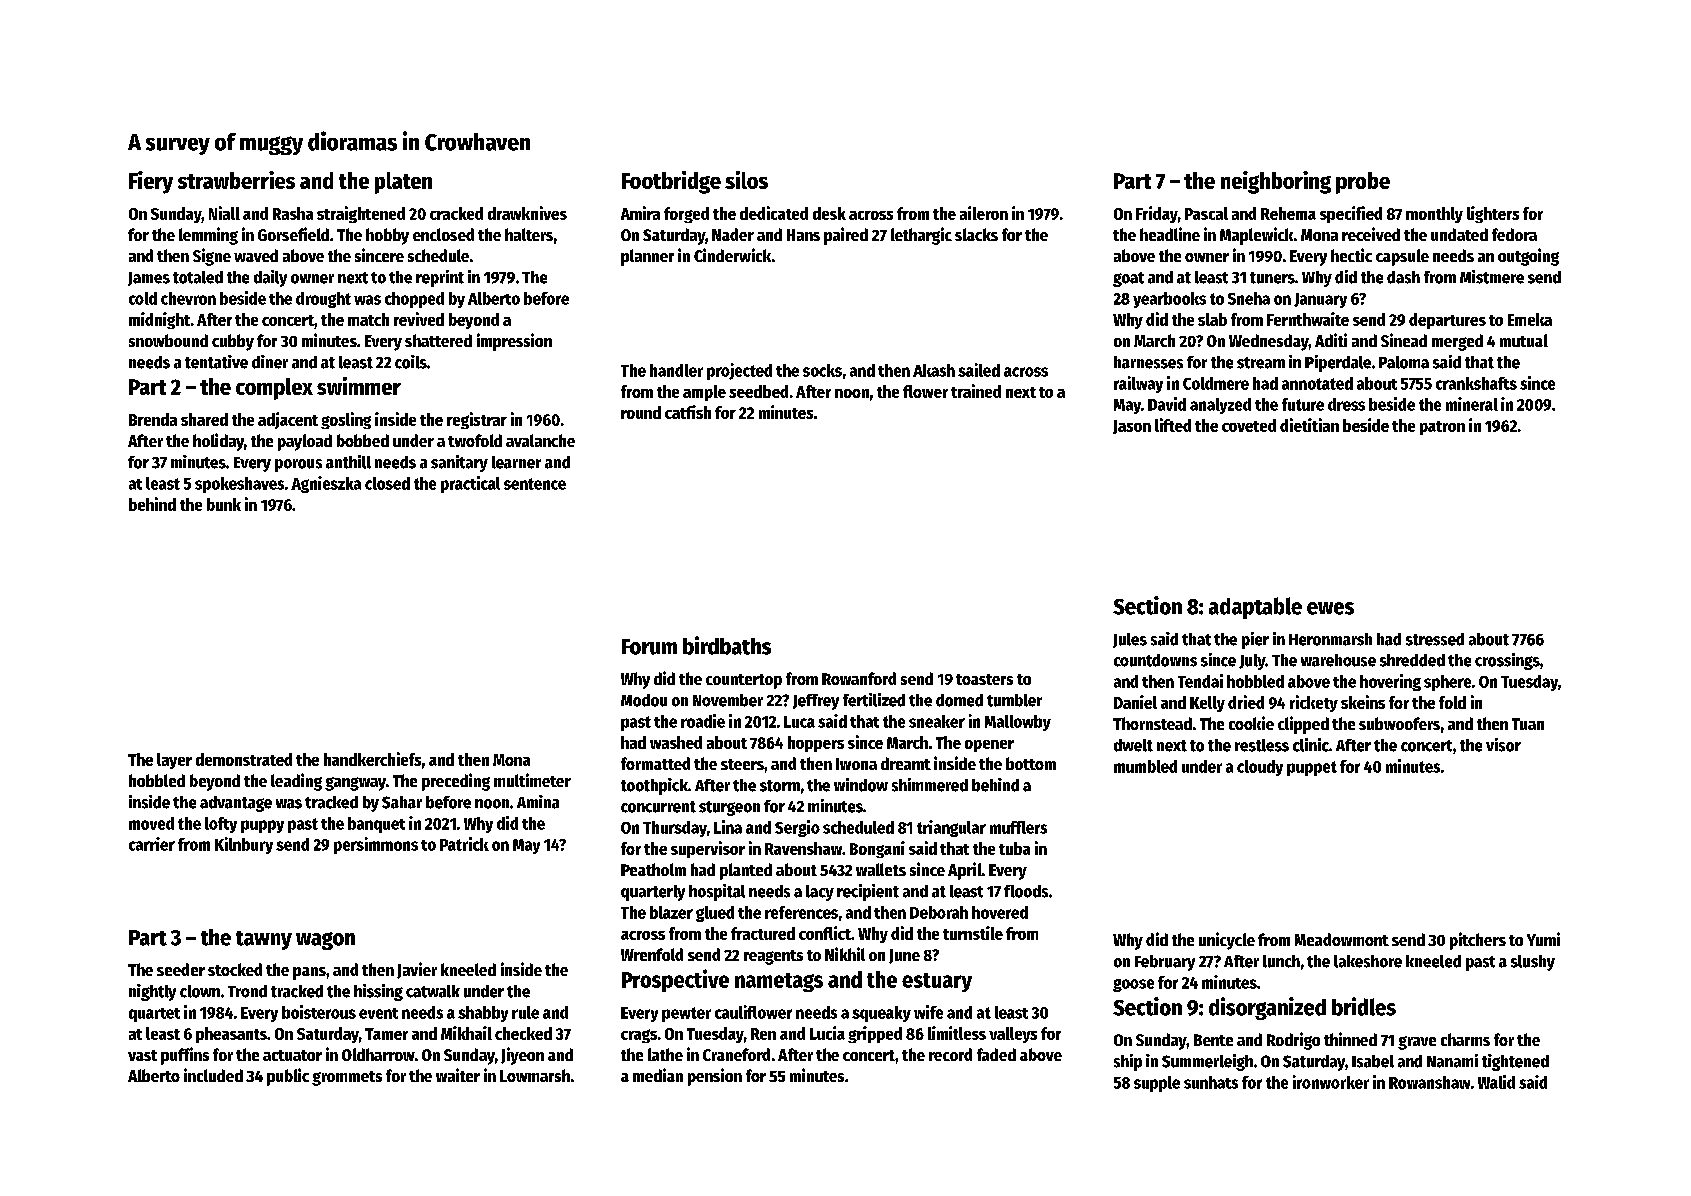  What do you see at coordinates (1435, 639) in the screenshot?
I see `stressed` at bounding box center [1435, 639].
